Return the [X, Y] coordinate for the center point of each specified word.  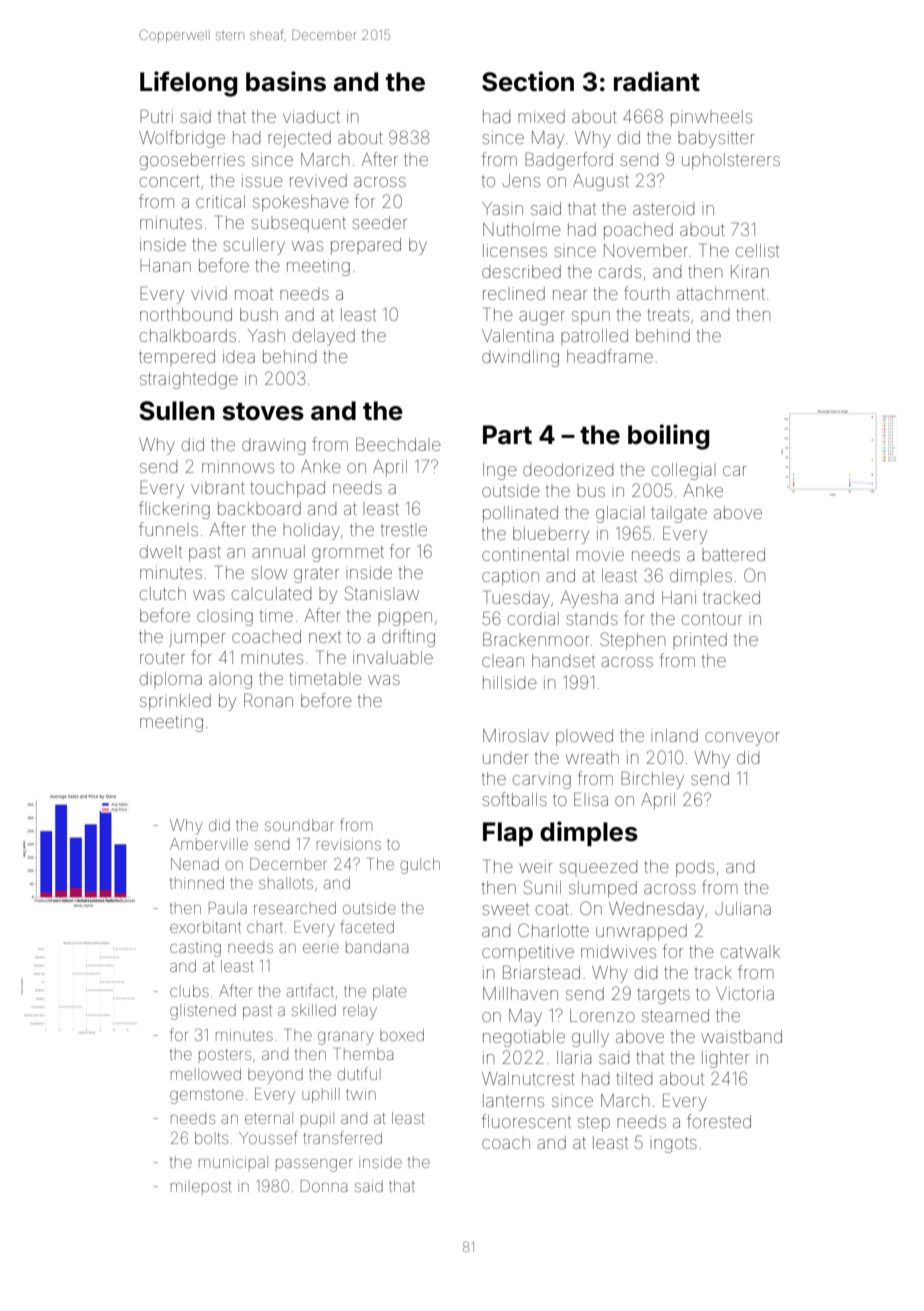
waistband [741, 1036]
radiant [657, 81]
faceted [367, 926]
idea [239, 356]
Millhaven [520, 993]
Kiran [750, 271]
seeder [380, 222]
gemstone [206, 1097]
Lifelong [189, 84]
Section [528, 81]
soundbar [299, 825]
